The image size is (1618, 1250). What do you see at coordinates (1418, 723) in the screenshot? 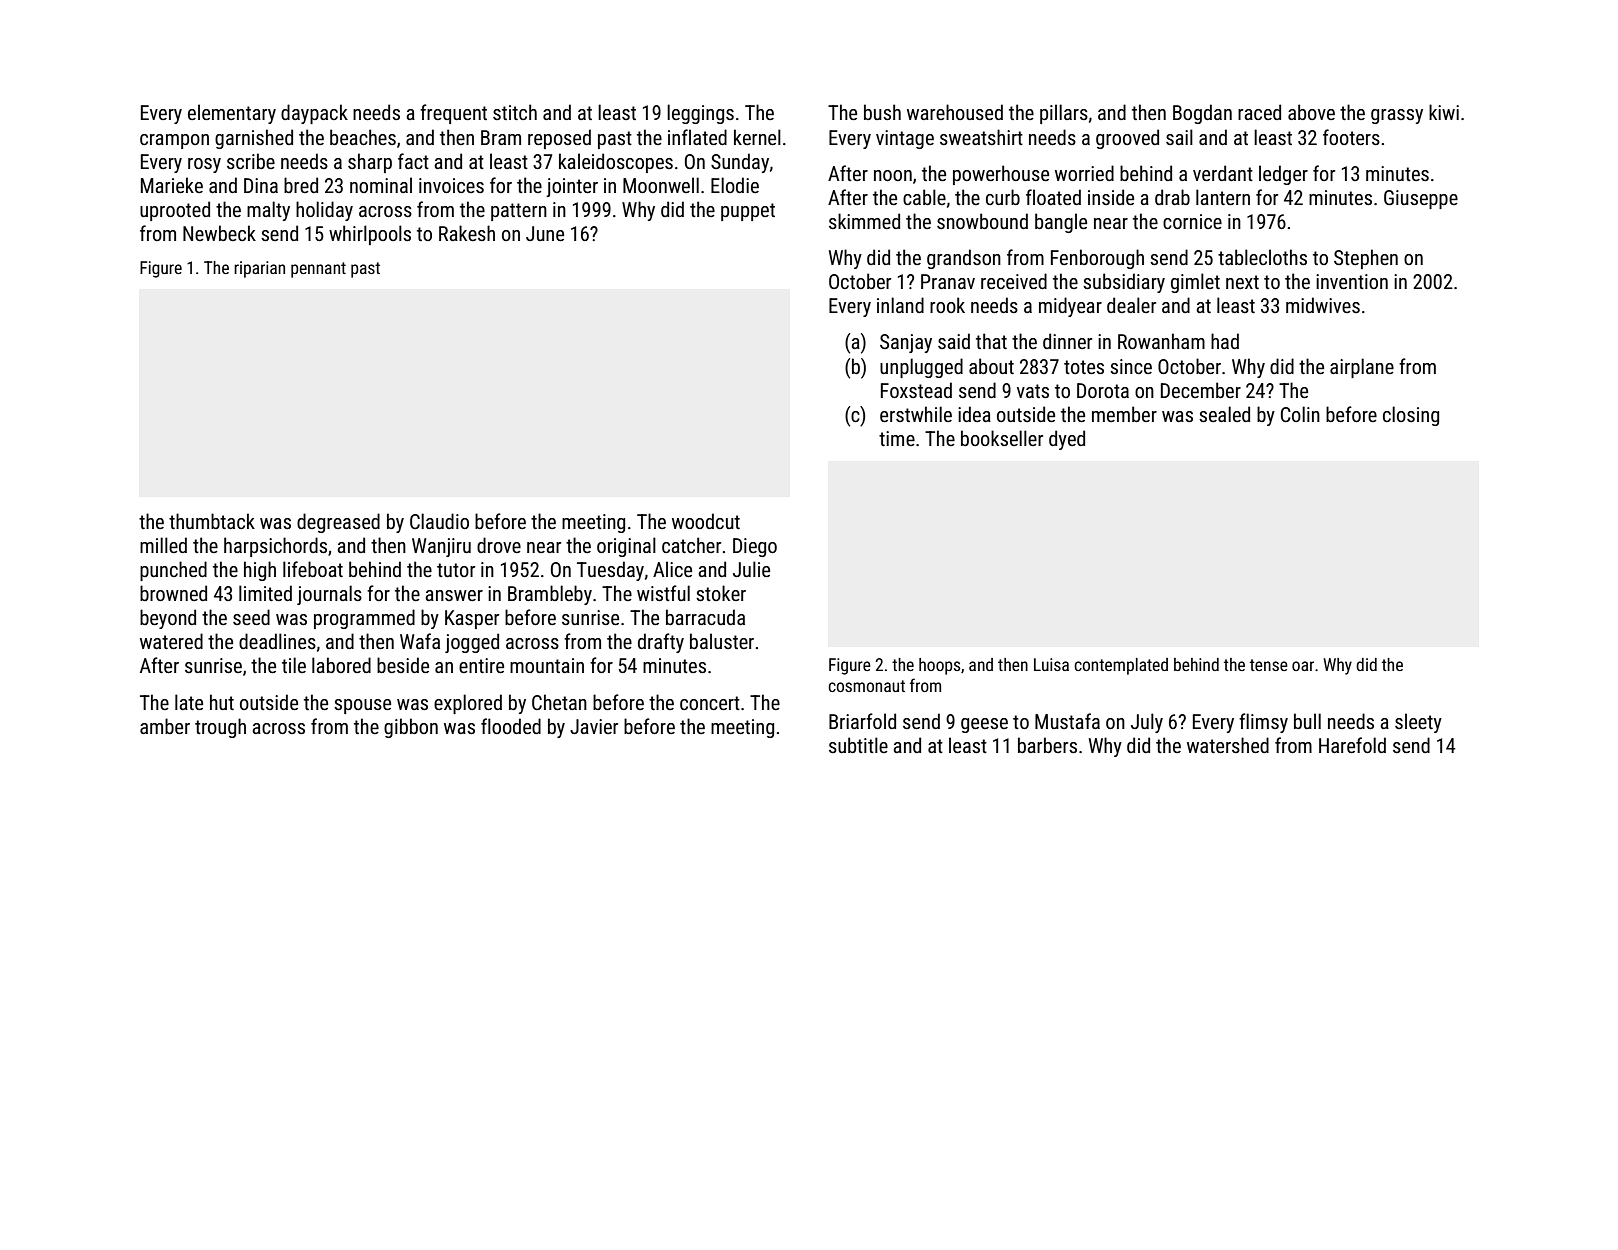
I see `sleety` at bounding box center [1418, 723].
